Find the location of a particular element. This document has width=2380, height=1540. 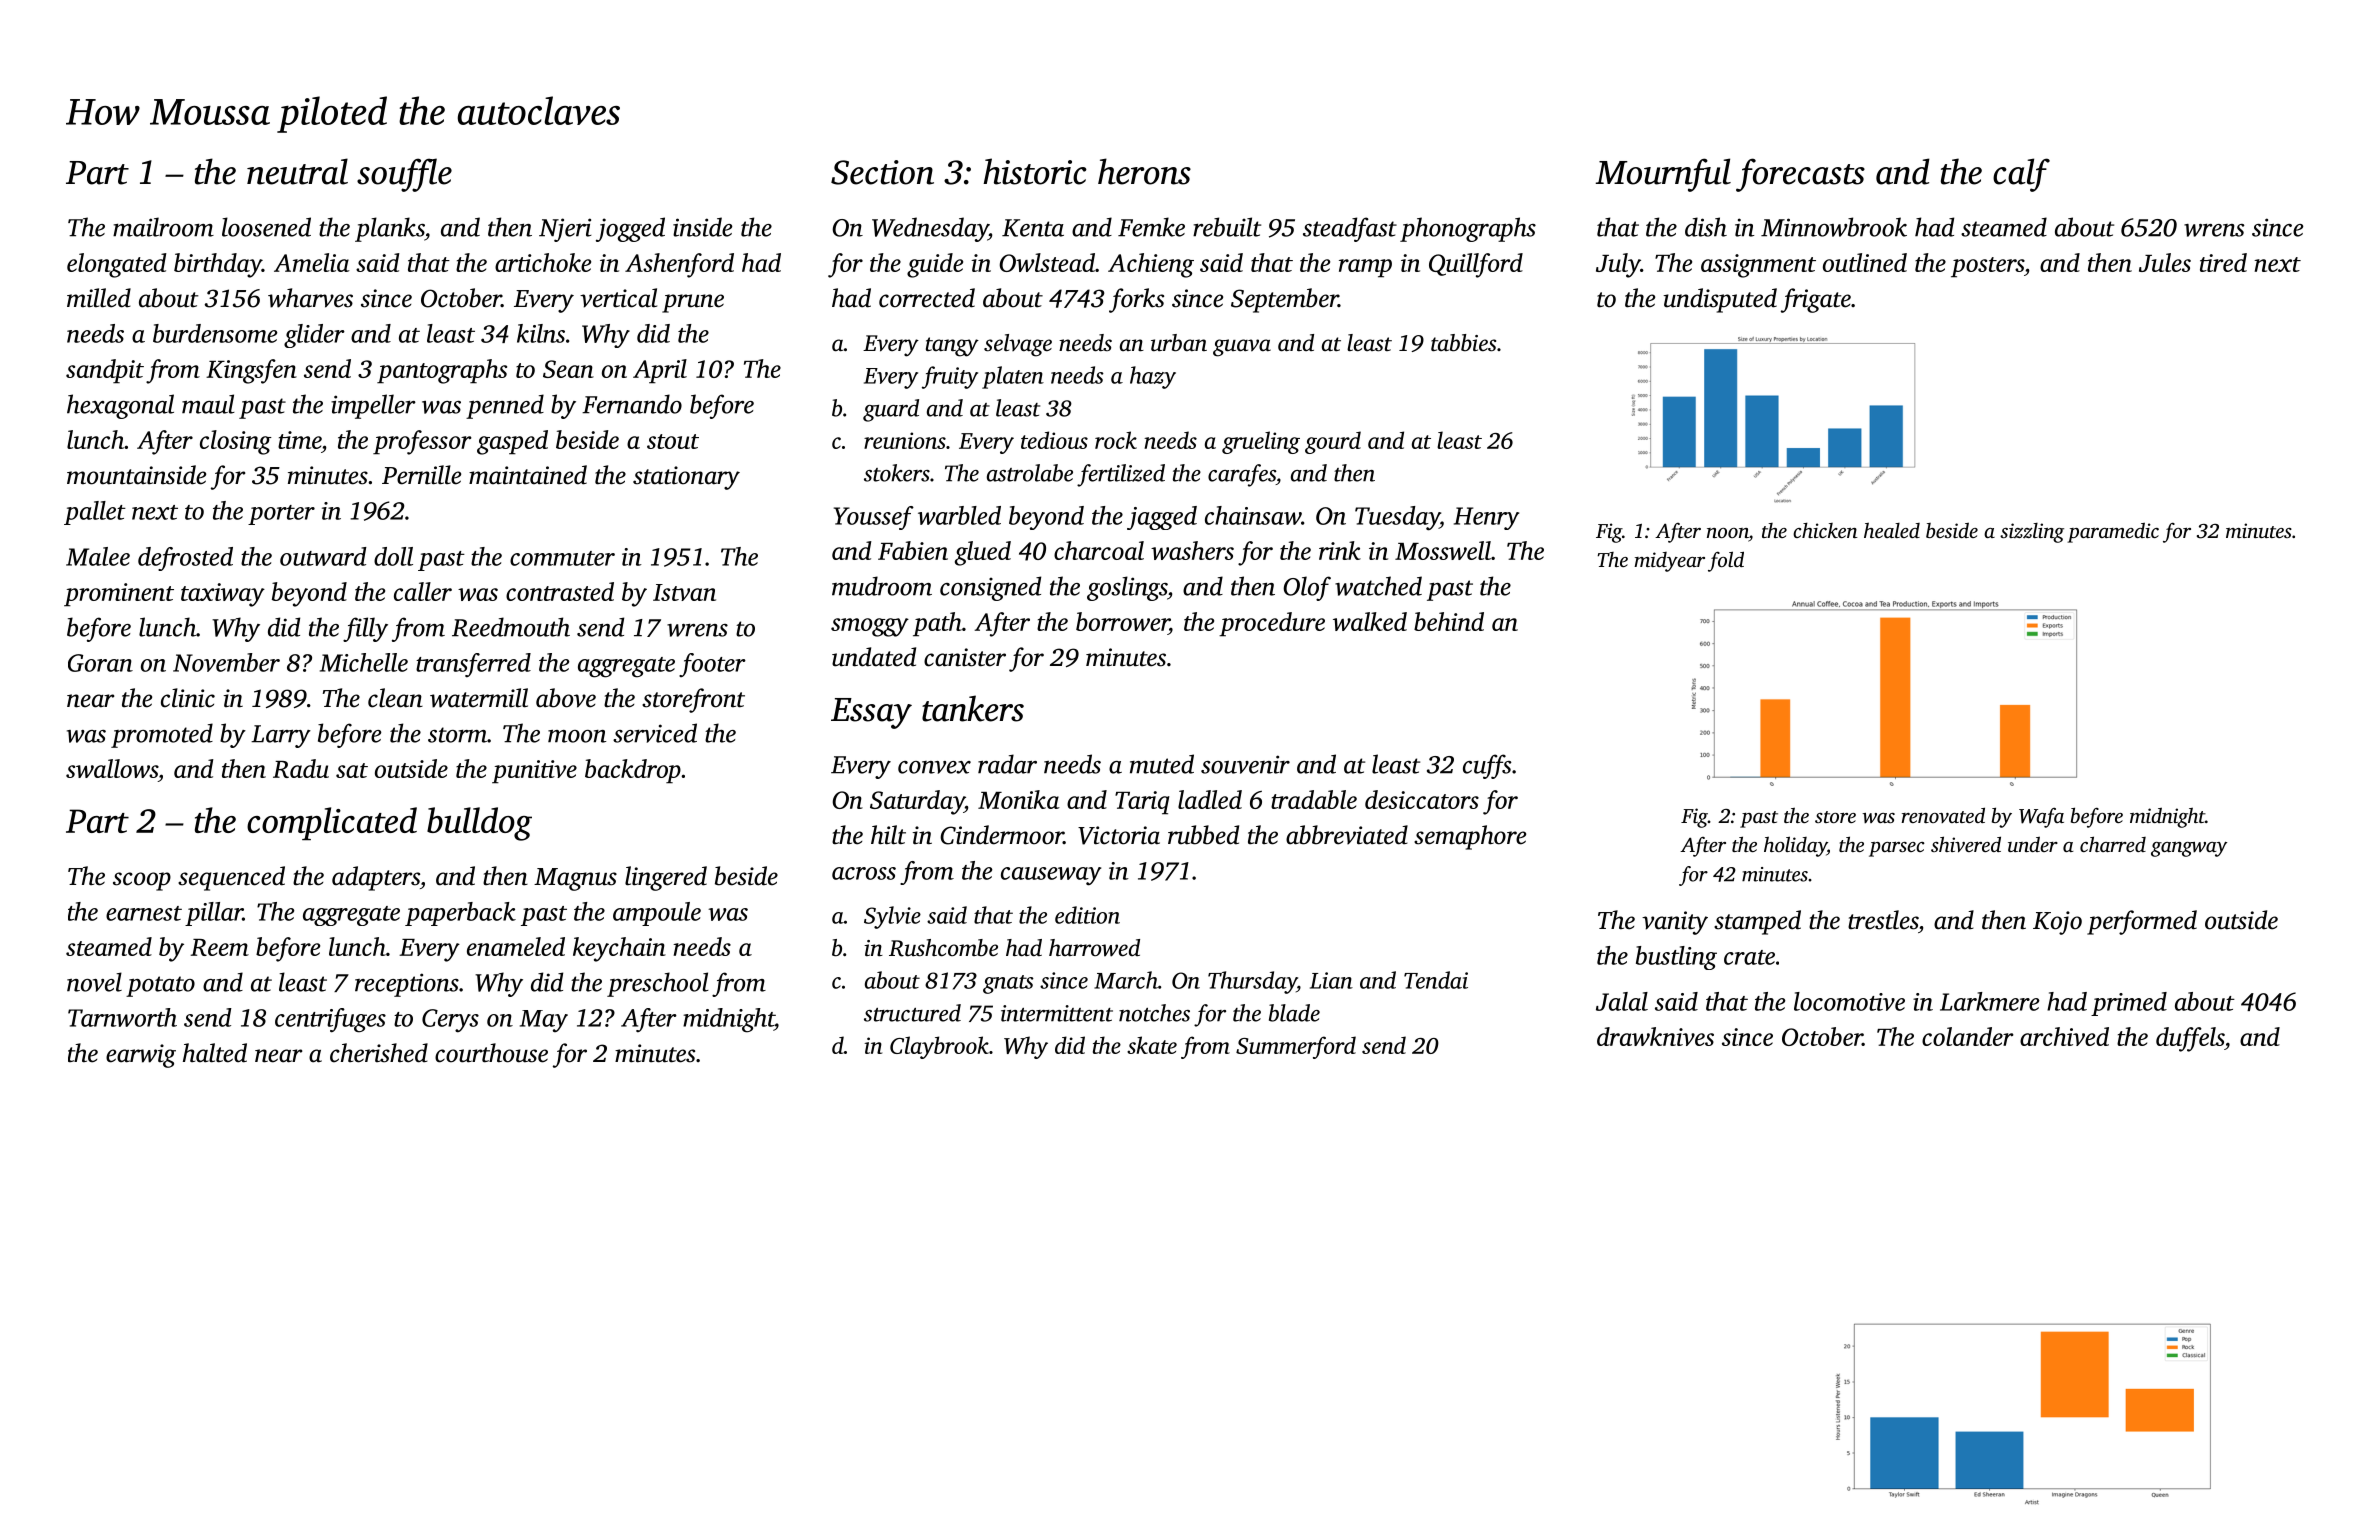

hexagonal is located at coordinates (120, 406).
